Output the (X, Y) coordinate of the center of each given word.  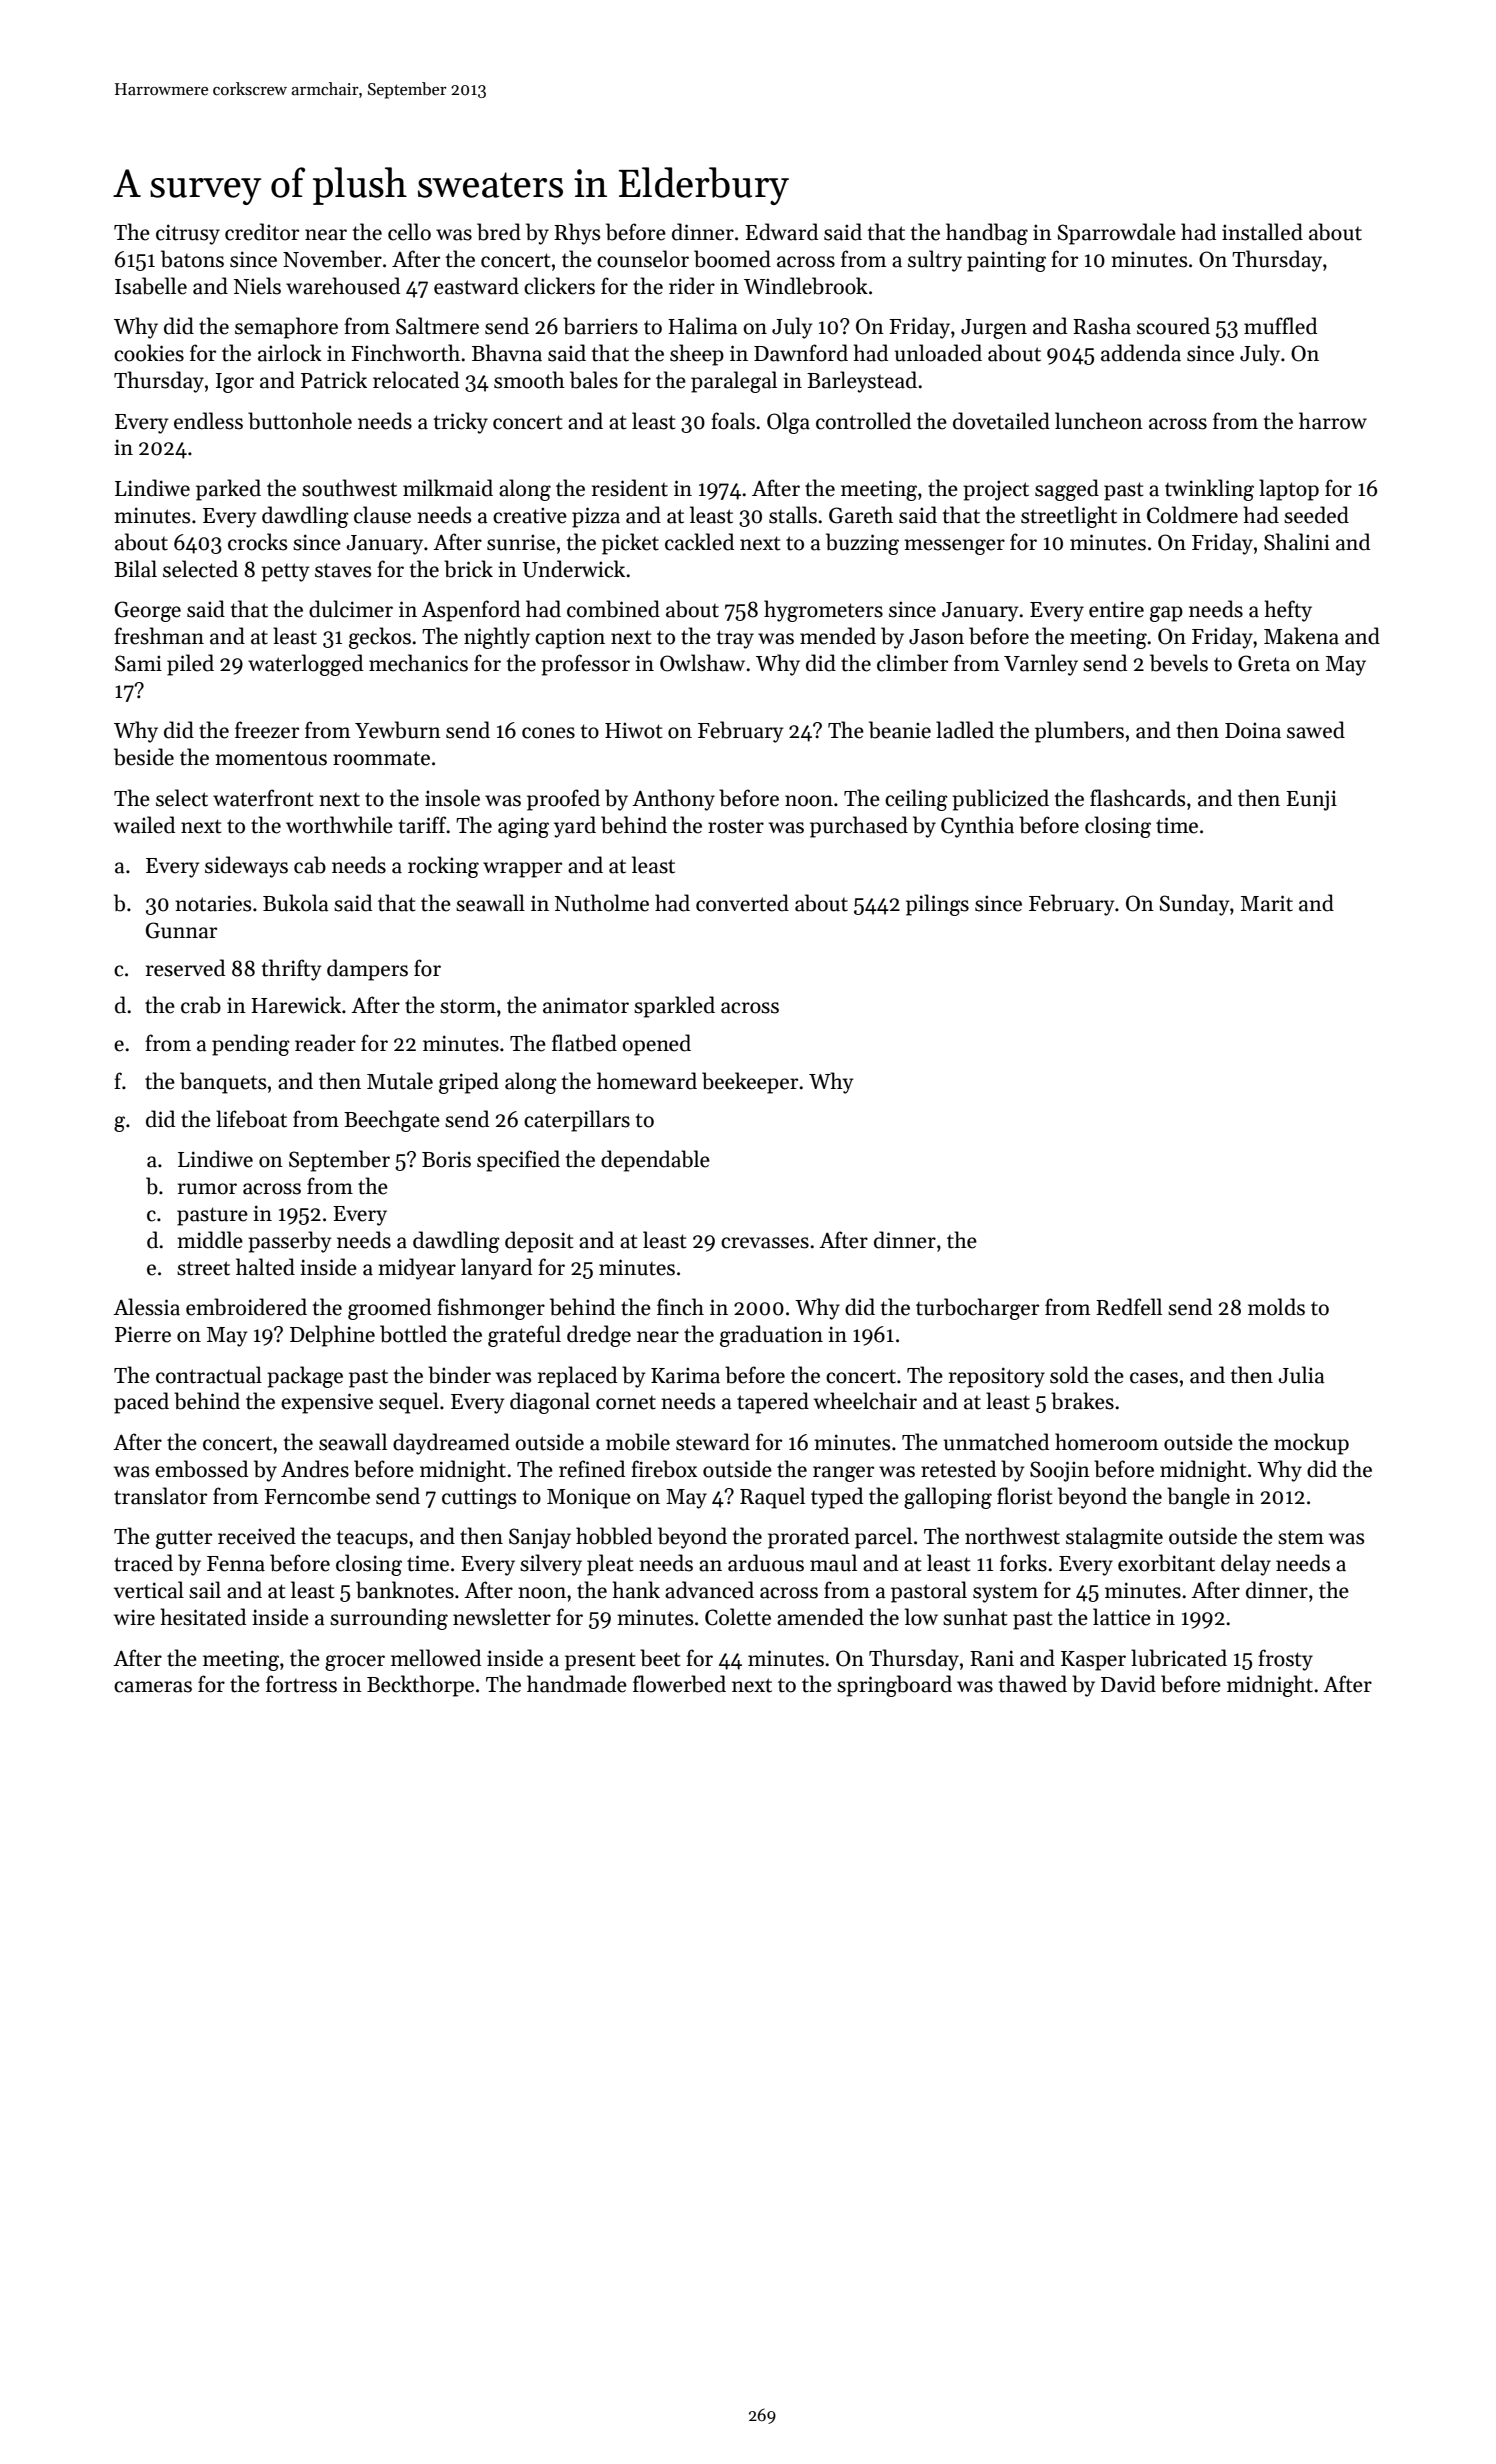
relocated (416, 380)
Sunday (1194, 905)
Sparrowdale (1117, 234)
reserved (185, 968)
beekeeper (750, 1083)
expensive (327, 1403)
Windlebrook (806, 286)
